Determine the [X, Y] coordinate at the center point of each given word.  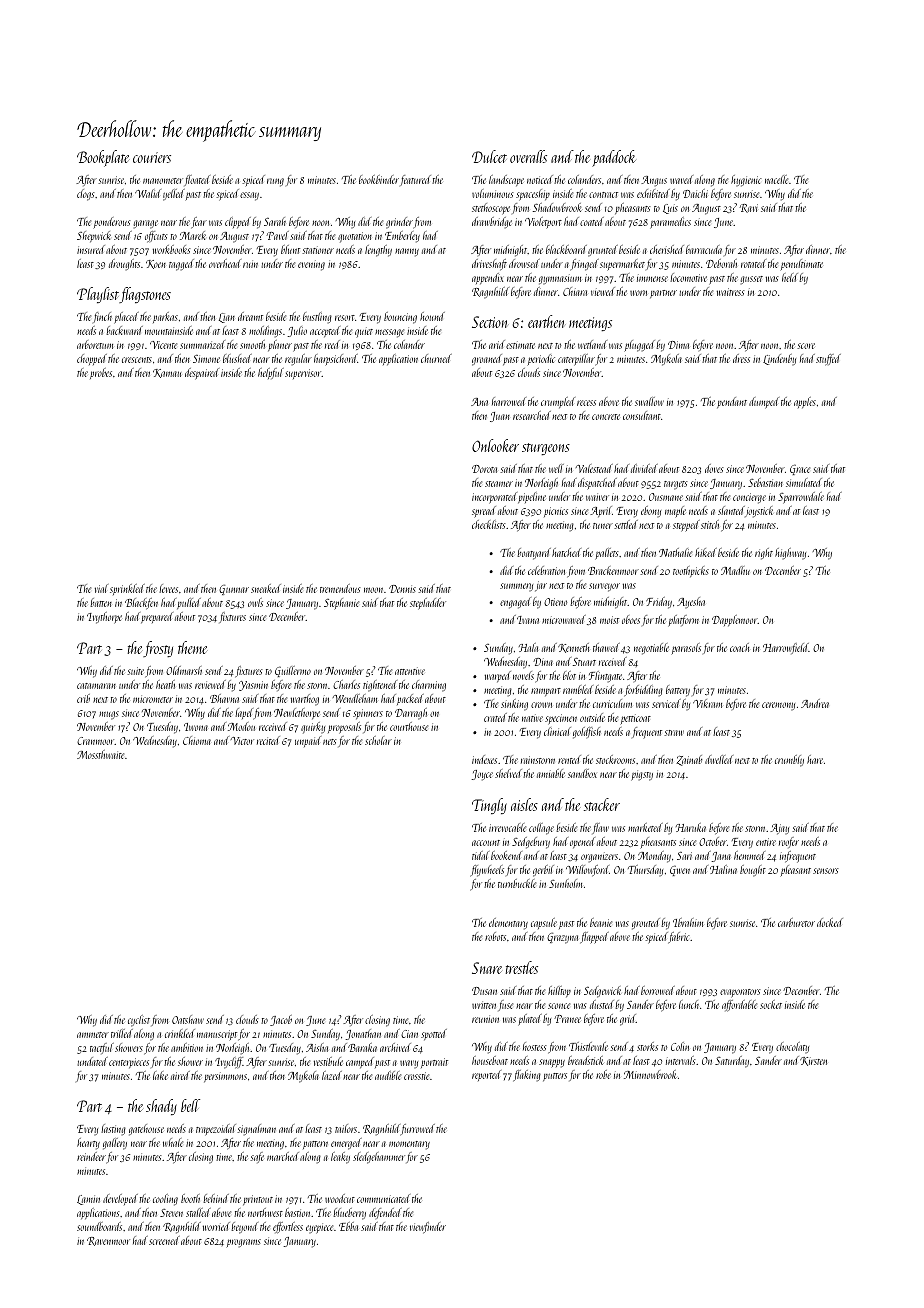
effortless [288, 1228]
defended [385, 1213]
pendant [732, 402]
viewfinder [428, 1228]
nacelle [776, 179]
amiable [551, 773]
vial [101, 588]
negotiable [651, 649]
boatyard [534, 554]
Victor [242, 741]
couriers [152, 157]
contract [603, 195]
